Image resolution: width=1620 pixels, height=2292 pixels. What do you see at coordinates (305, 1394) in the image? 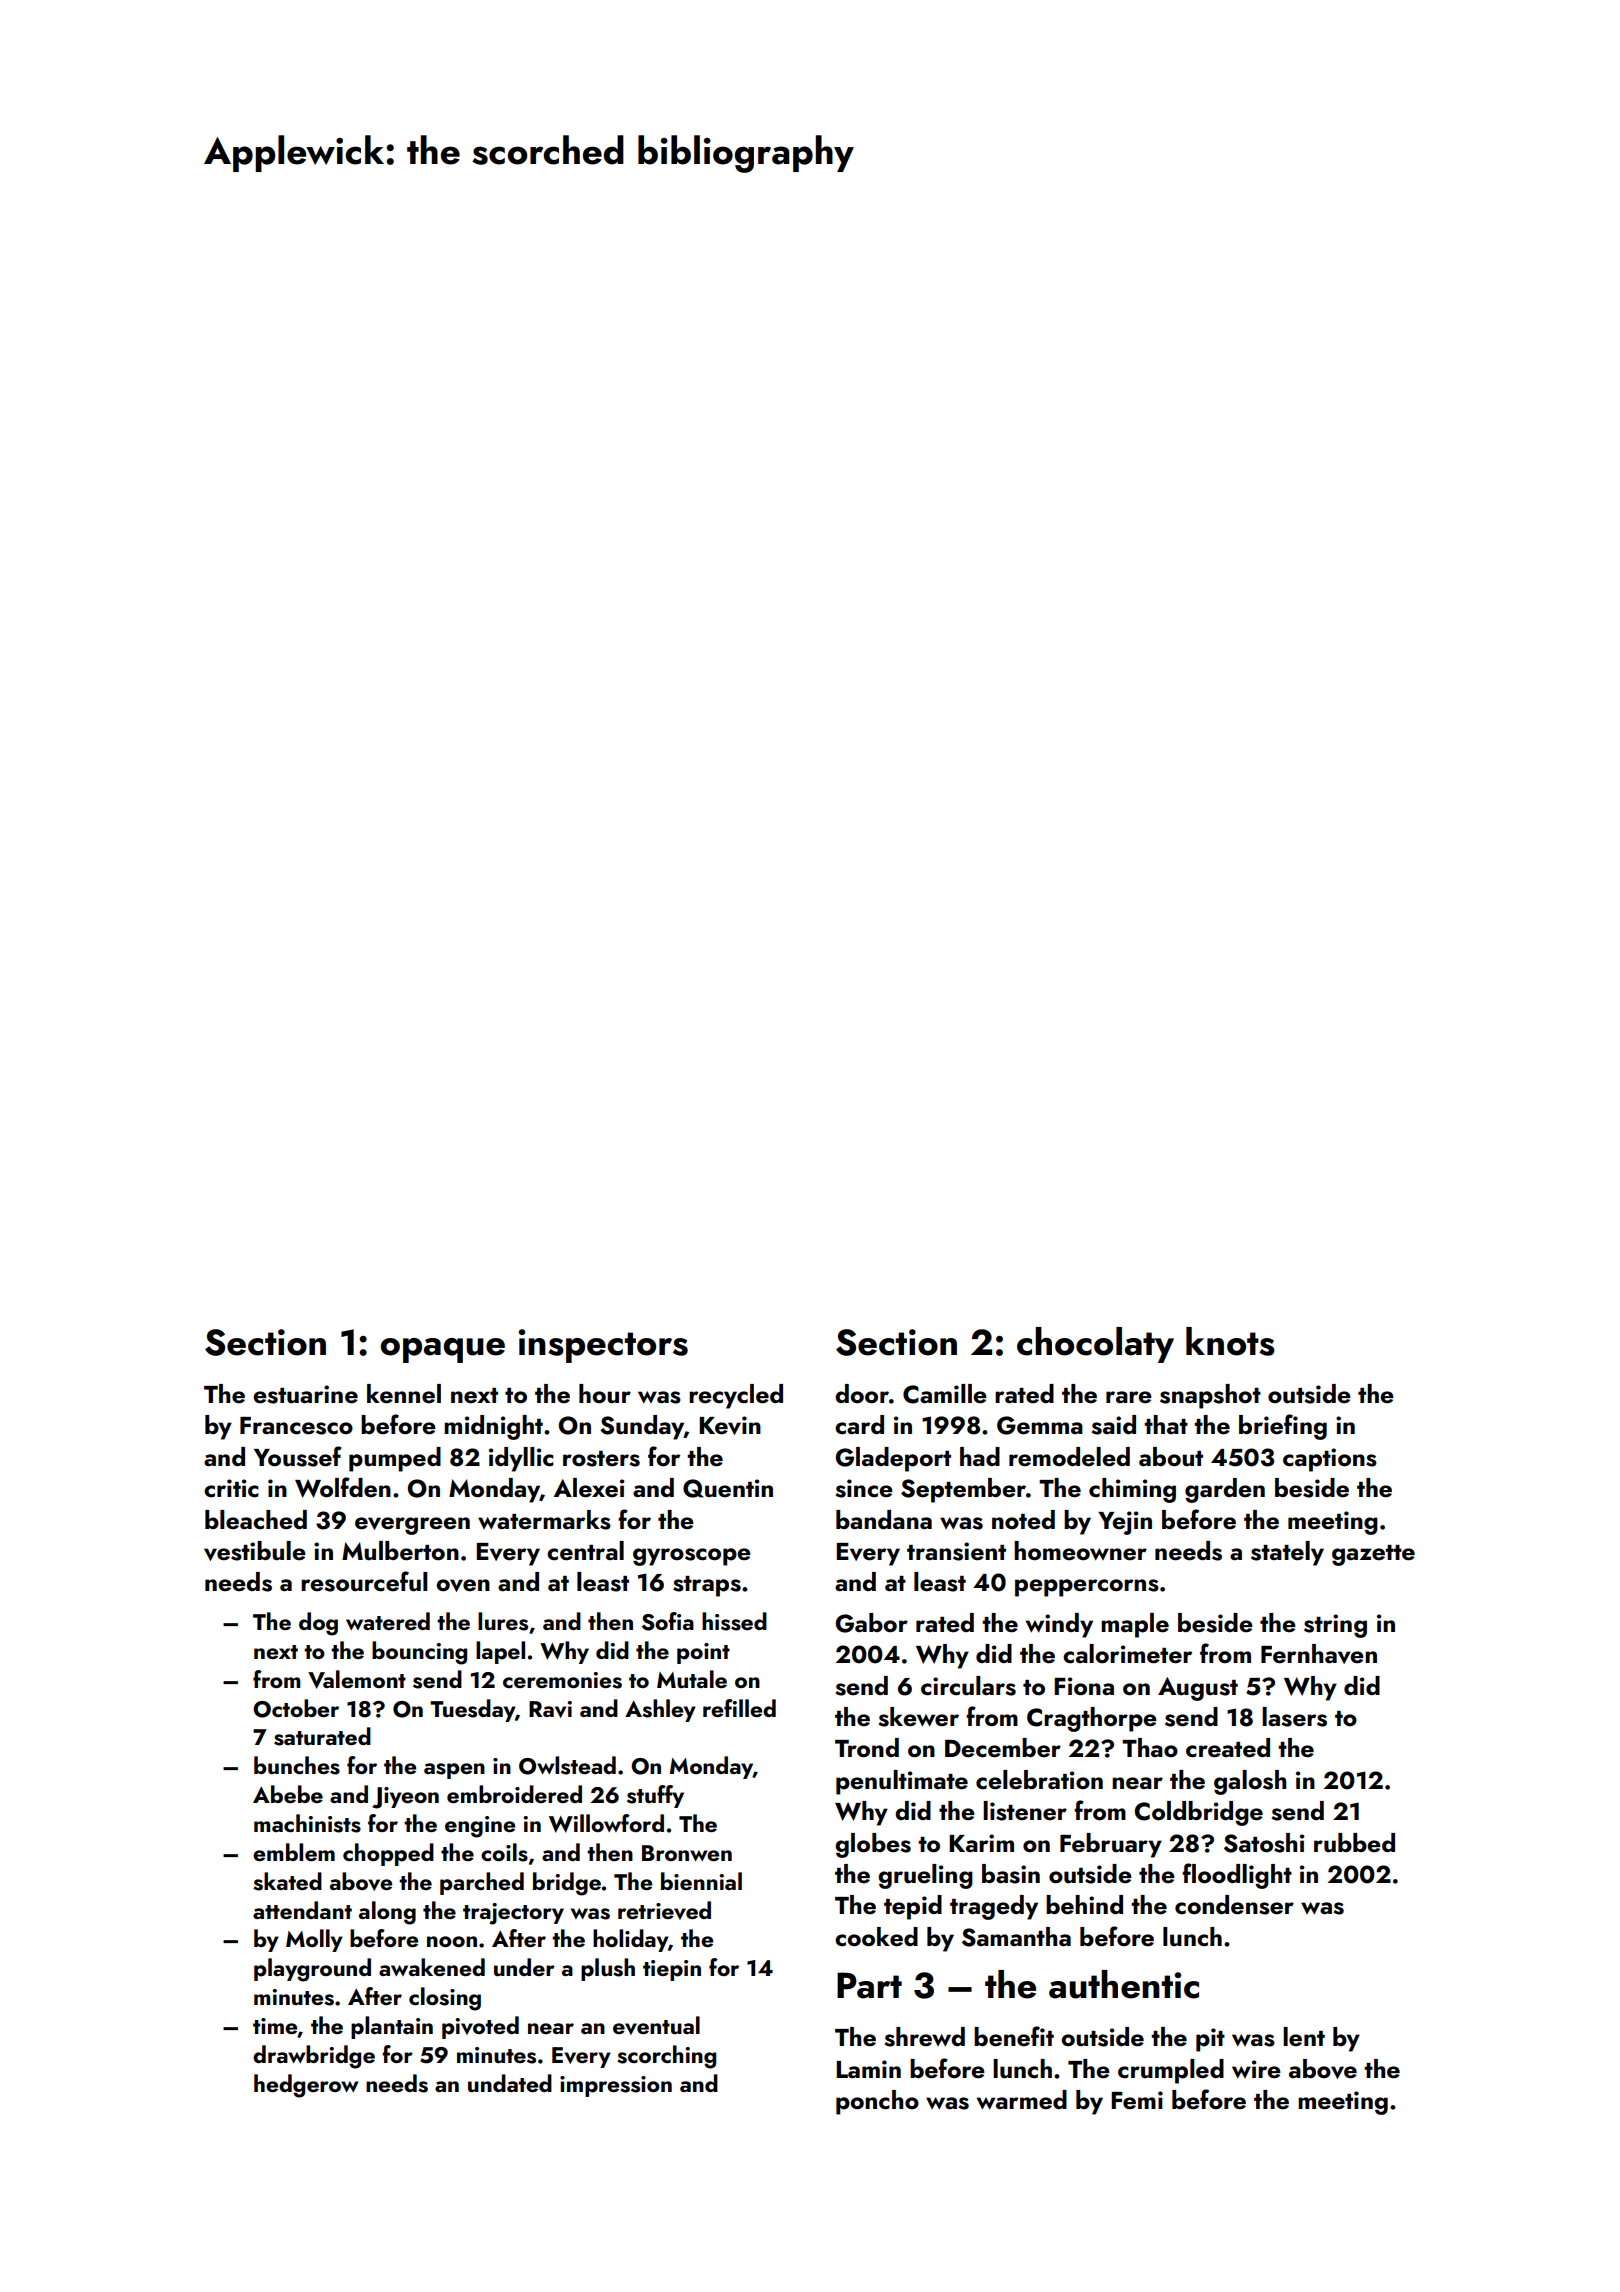
I see `estuarine` at bounding box center [305, 1394].
